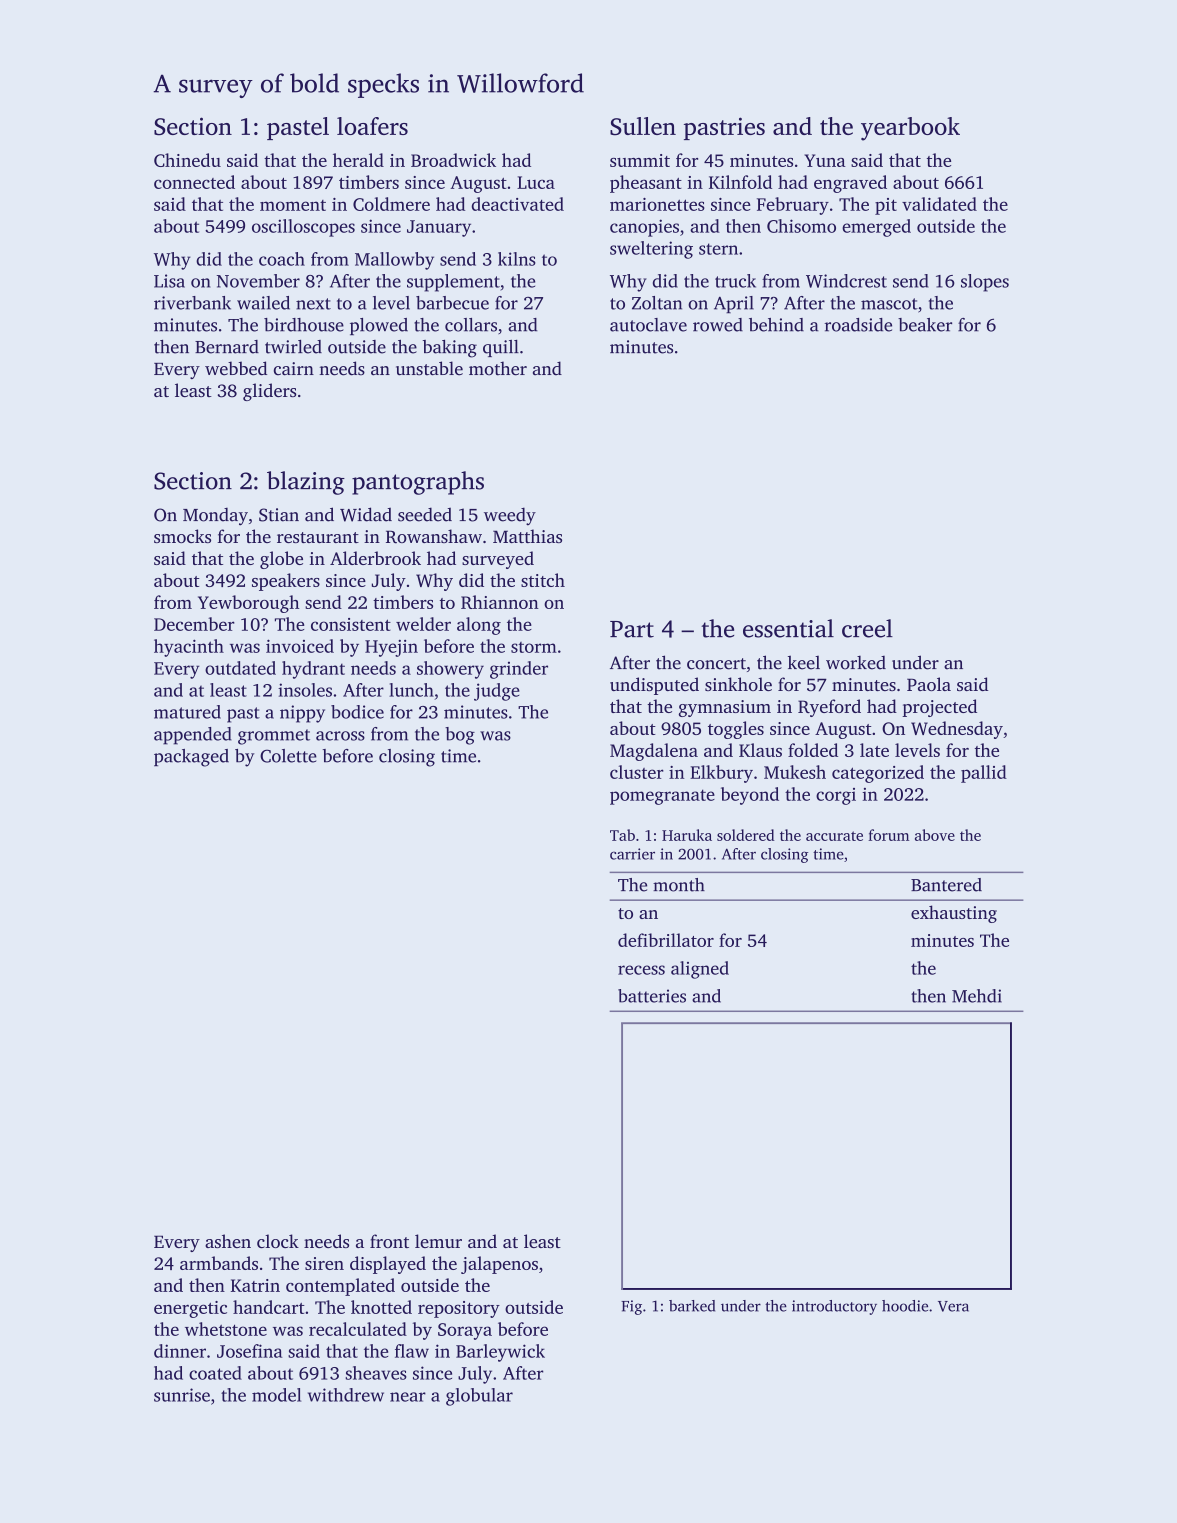  What do you see at coordinates (652, 996) in the screenshot?
I see `batteries` at bounding box center [652, 996].
